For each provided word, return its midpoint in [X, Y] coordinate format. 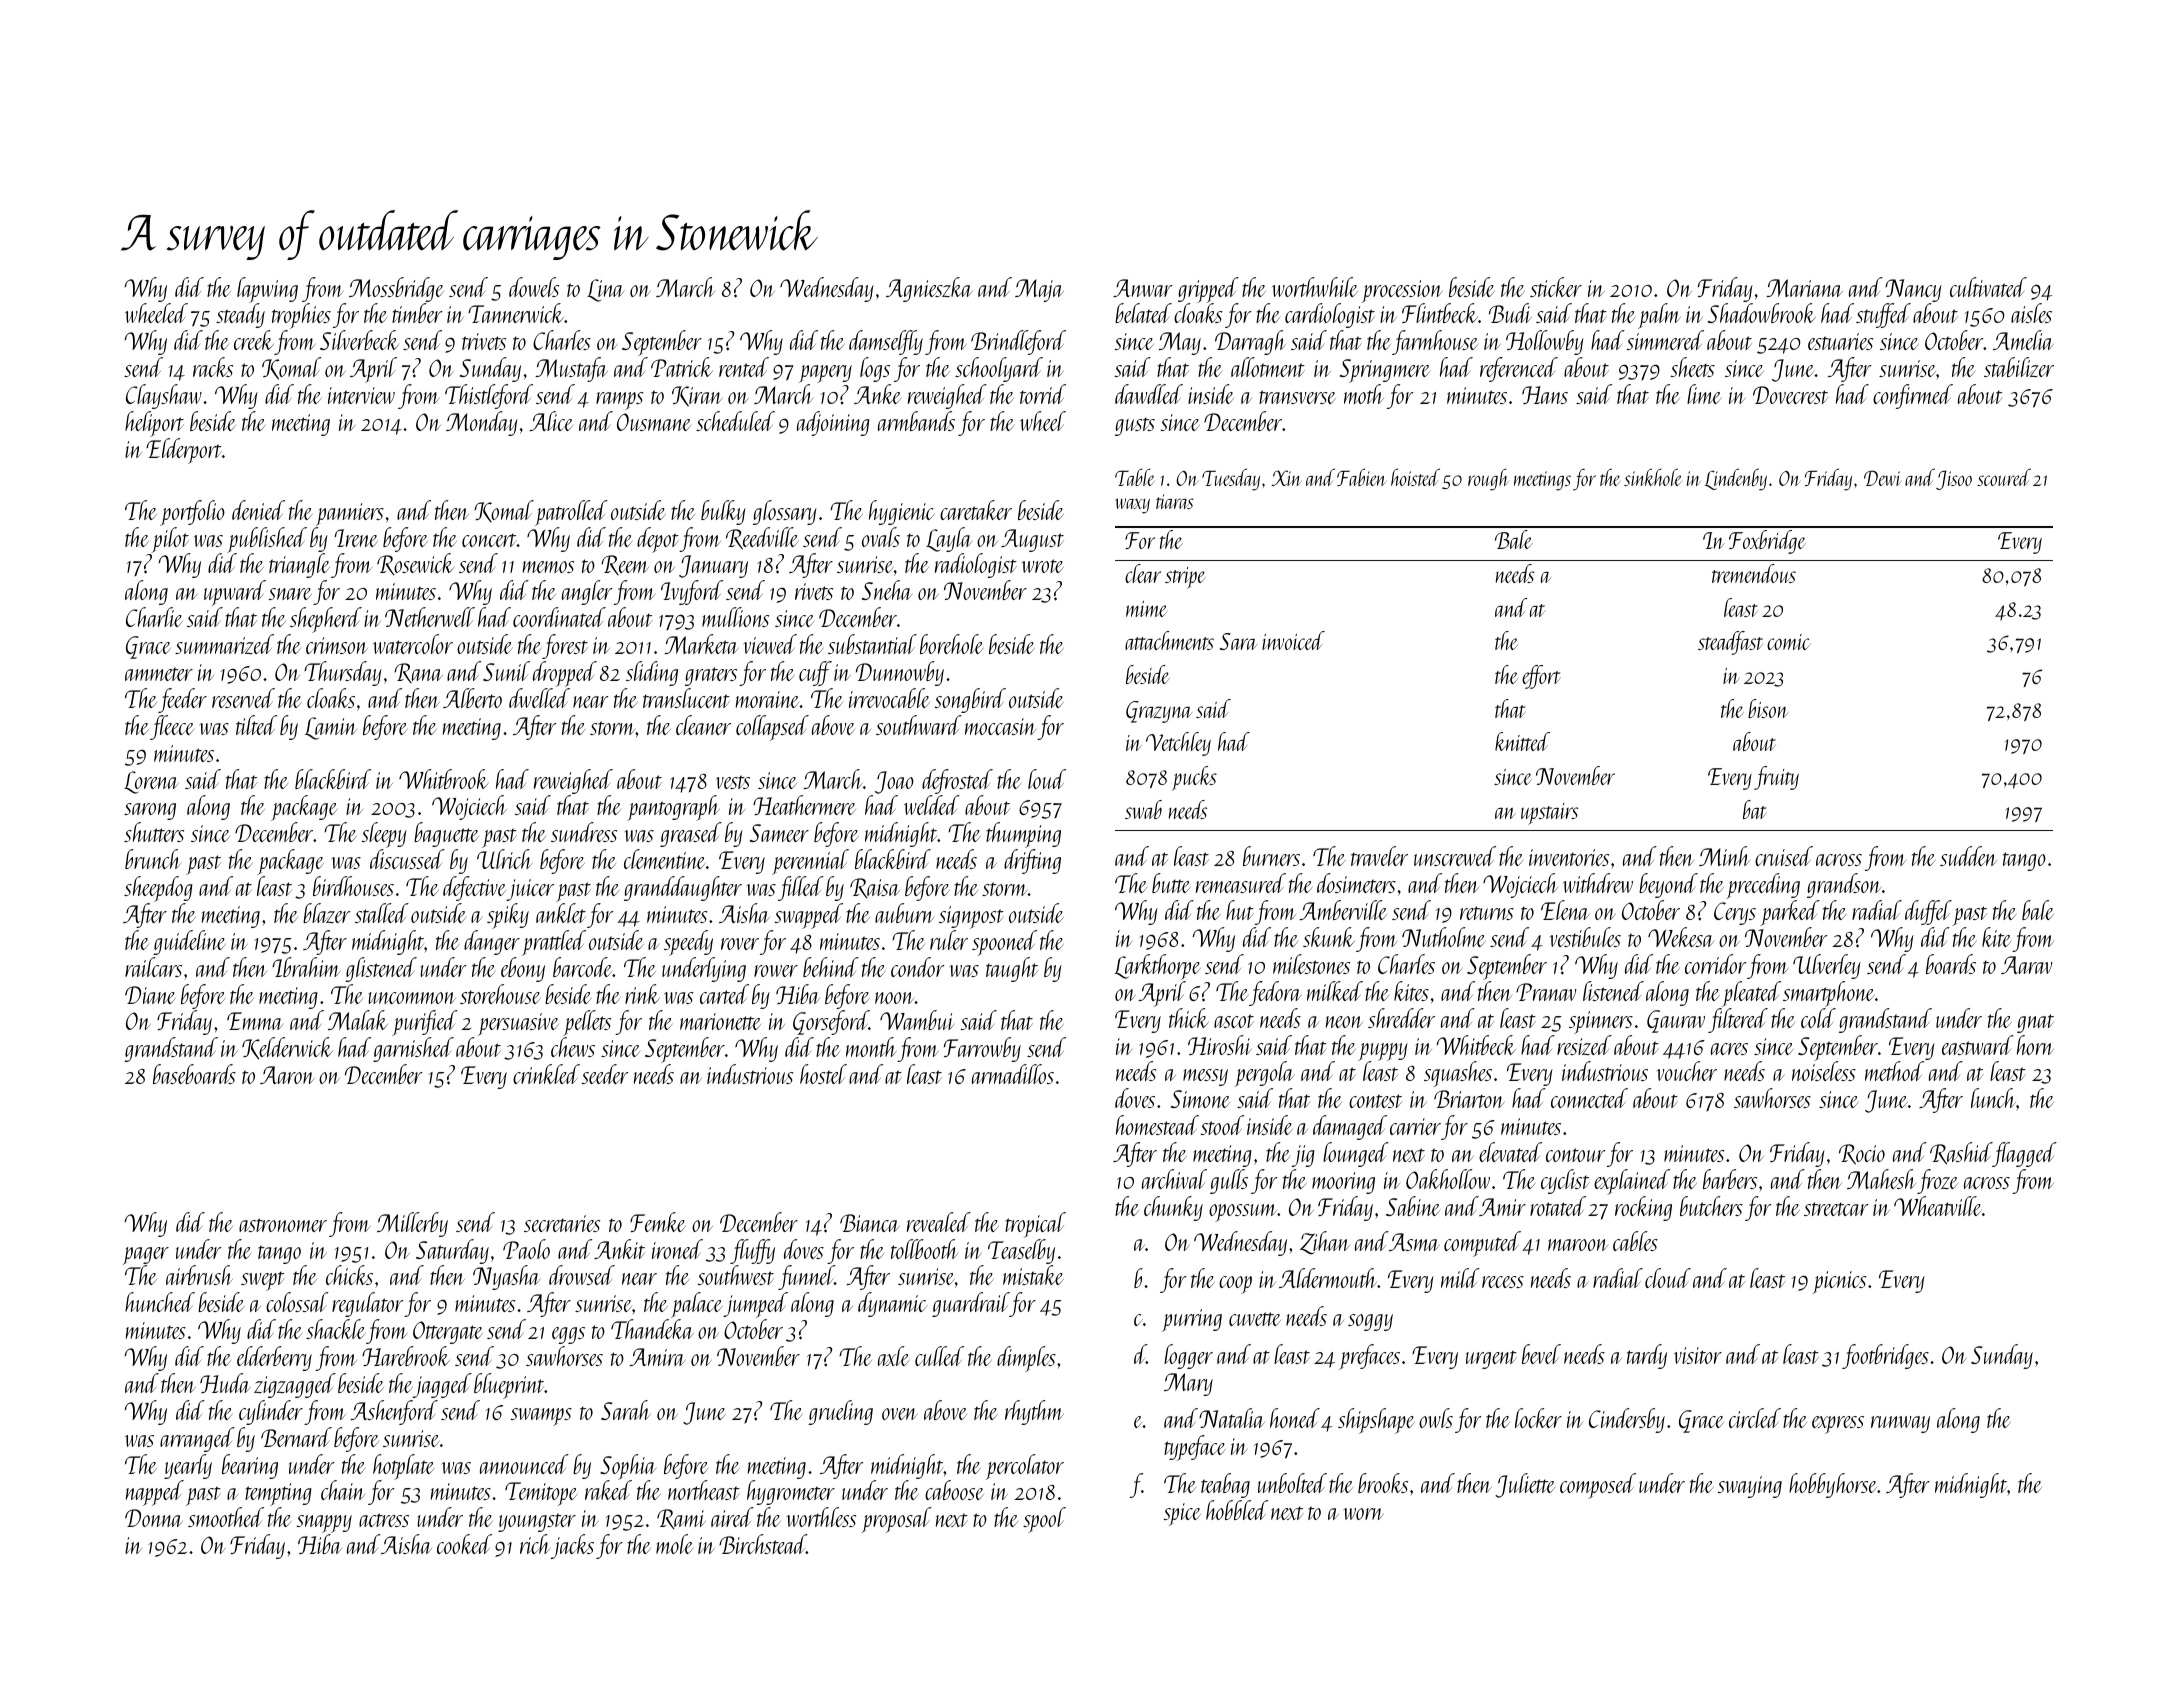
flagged [2025, 1154]
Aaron [287, 1075]
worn [1363, 1514]
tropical [1035, 1225]
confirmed [1913, 396]
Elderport [184, 451]
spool [1044, 1520]
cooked [464, 1544]
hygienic [902, 512]
